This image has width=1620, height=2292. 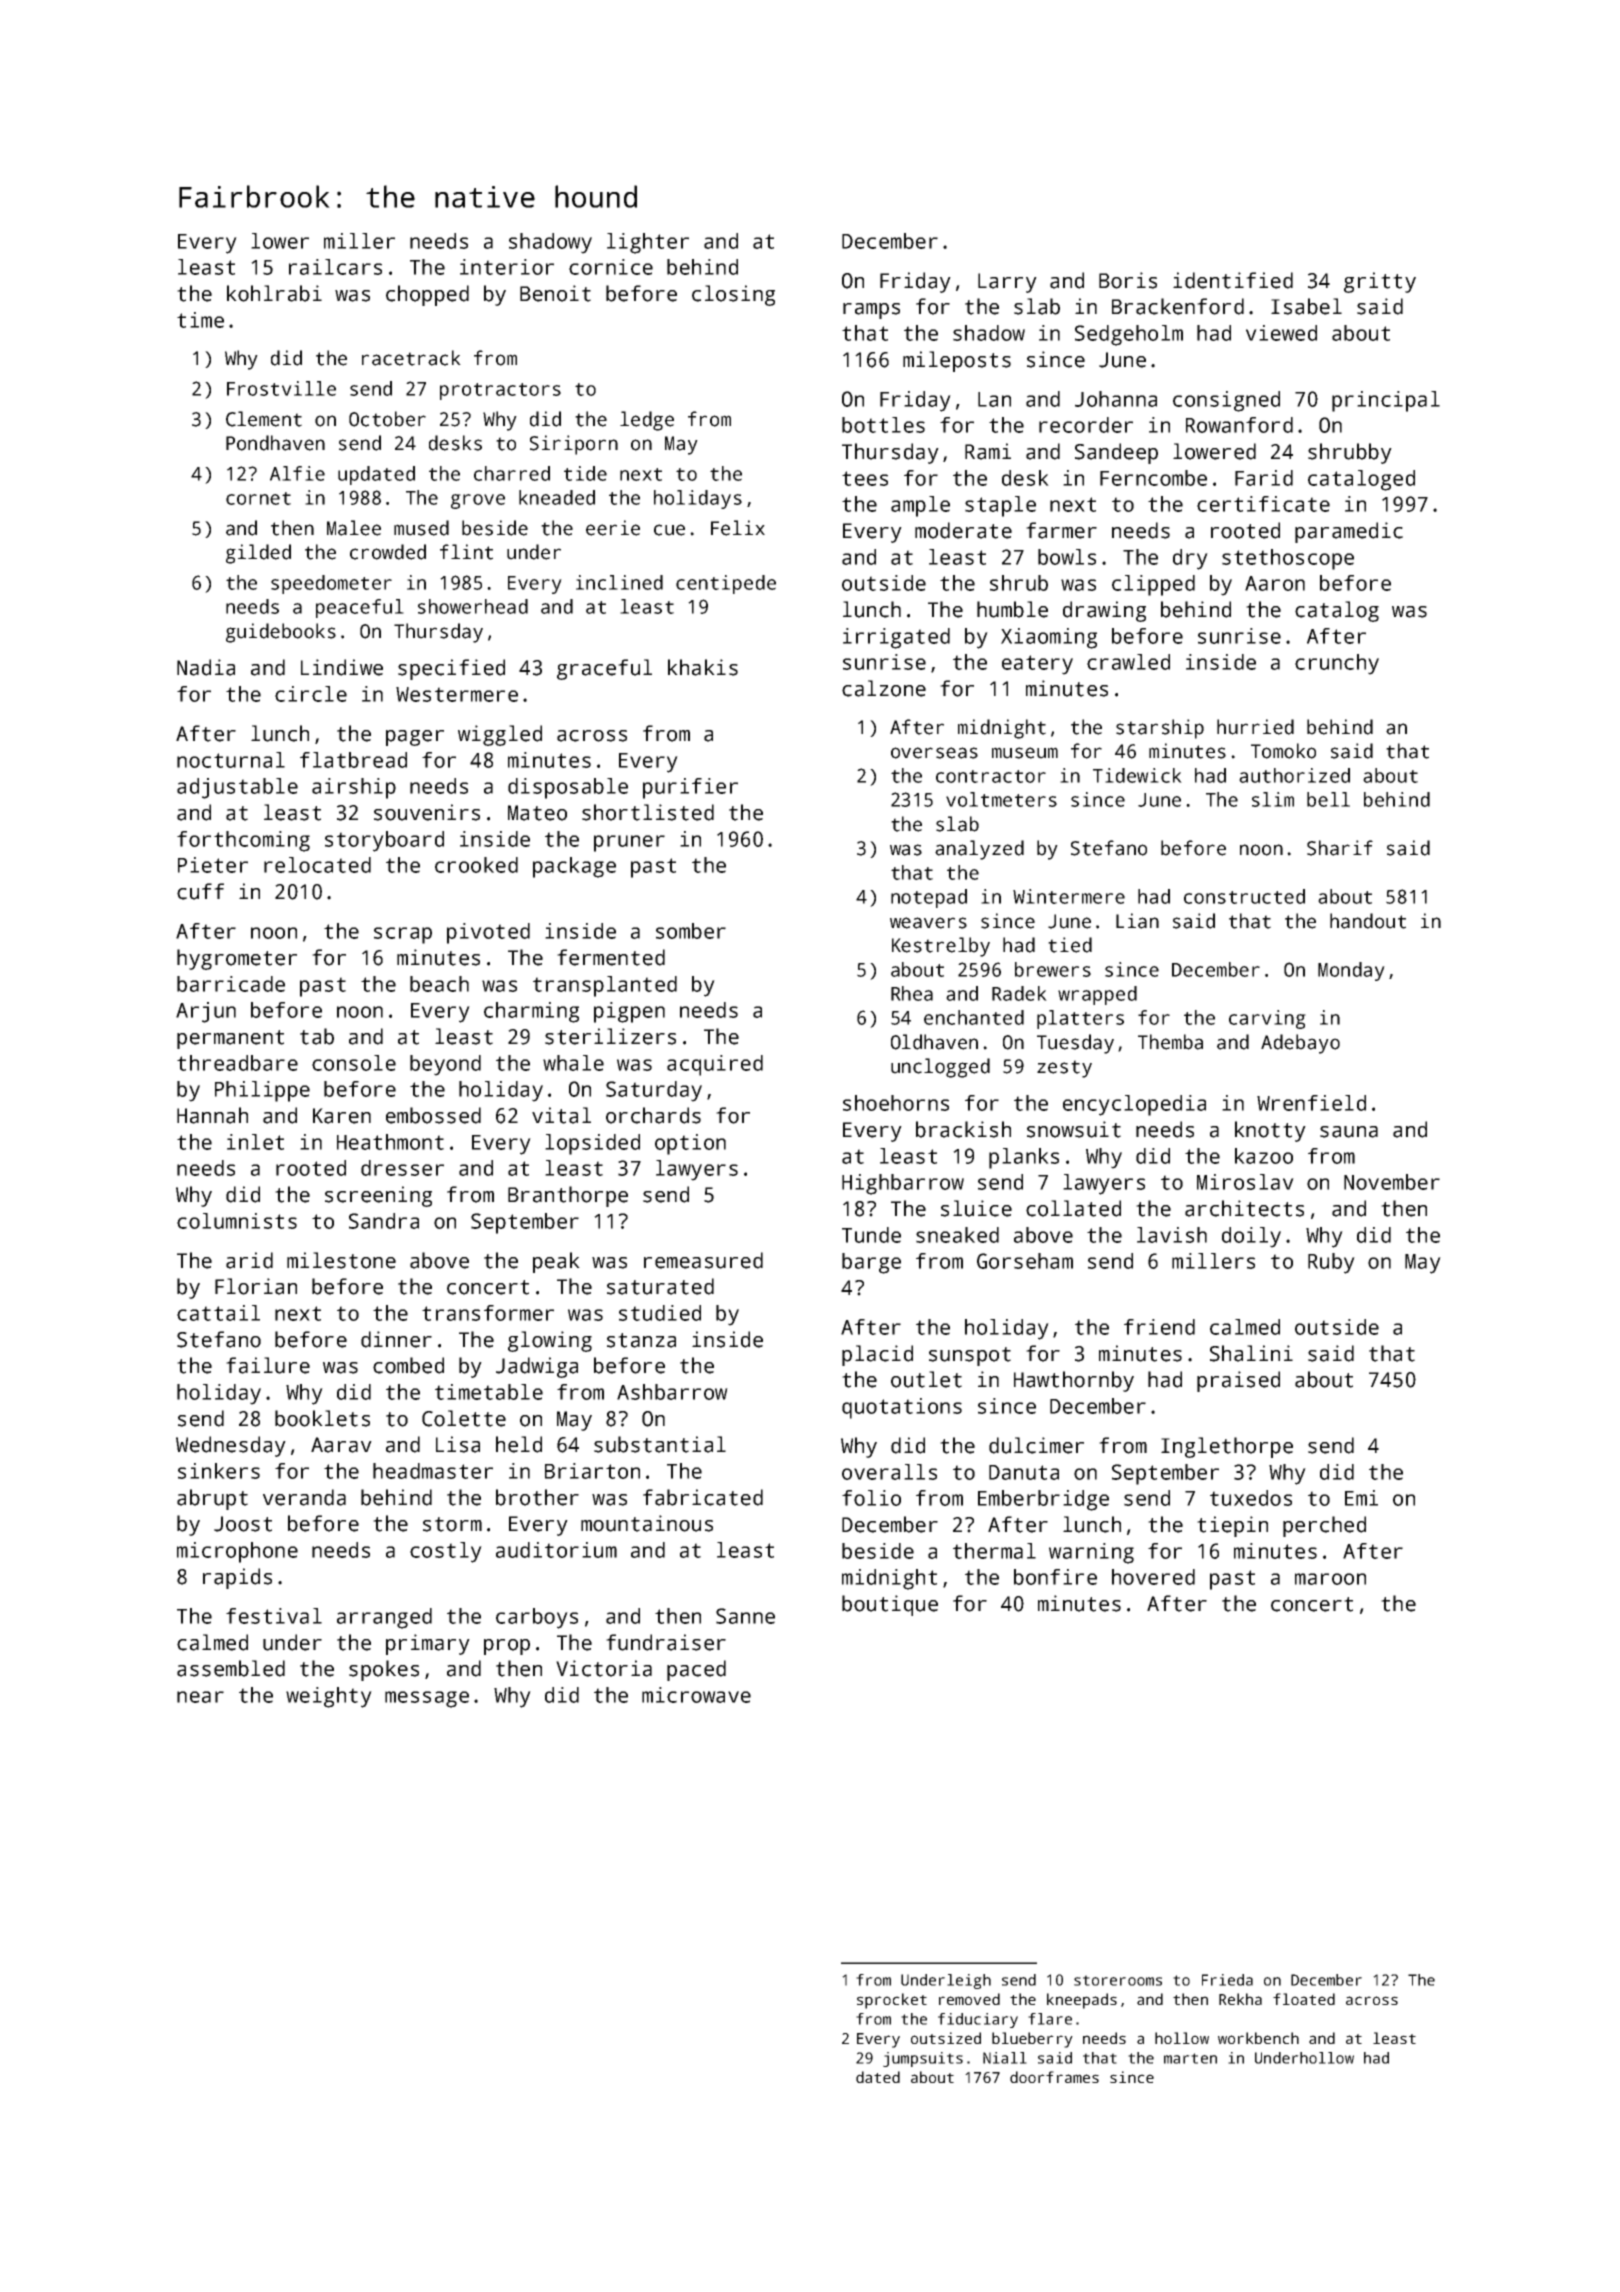 What do you see at coordinates (1024, 1472) in the image?
I see `Danuta` at bounding box center [1024, 1472].
